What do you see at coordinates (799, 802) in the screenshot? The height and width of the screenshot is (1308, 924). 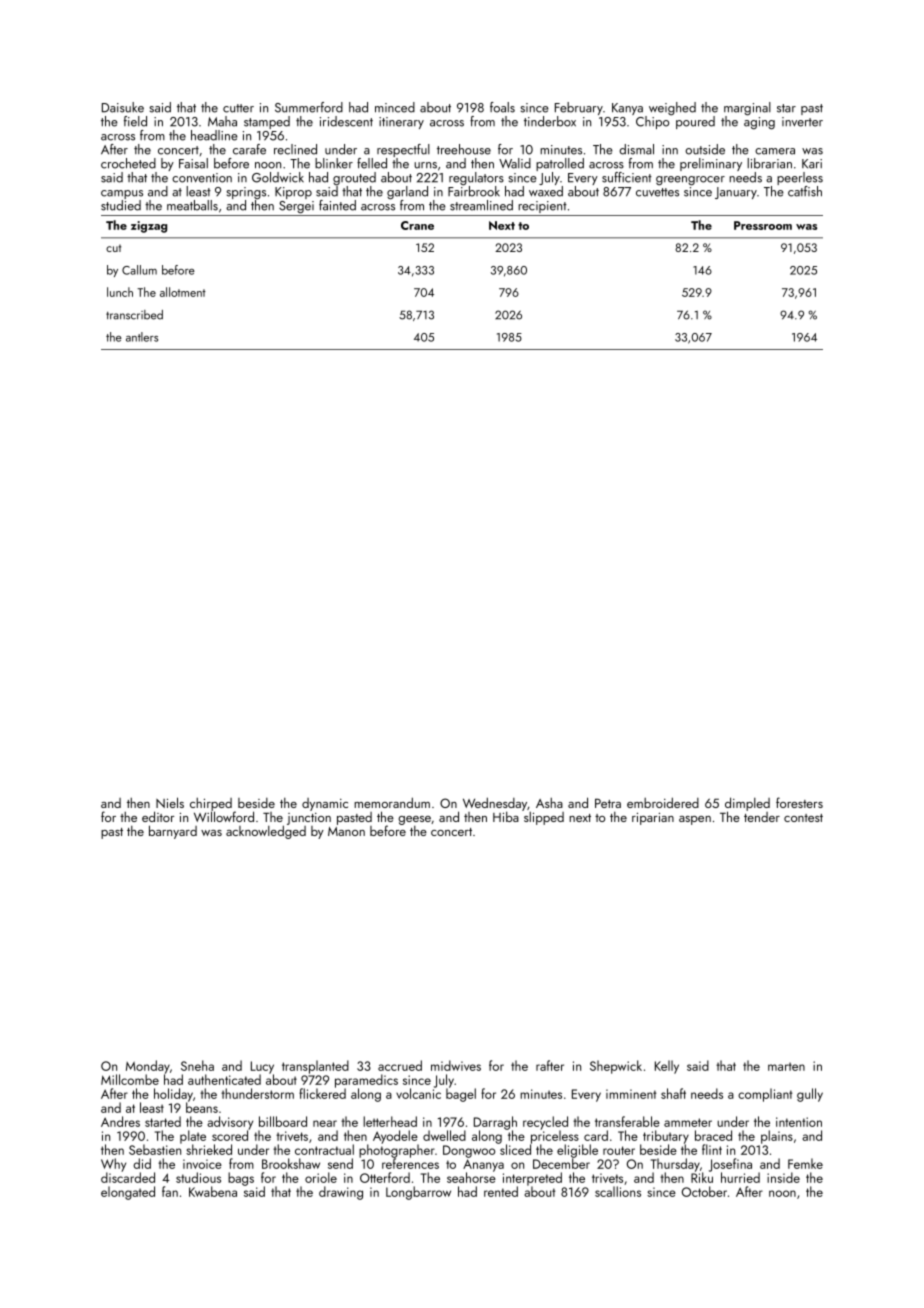 I see `foresters` at bounding box center [799, 802].
